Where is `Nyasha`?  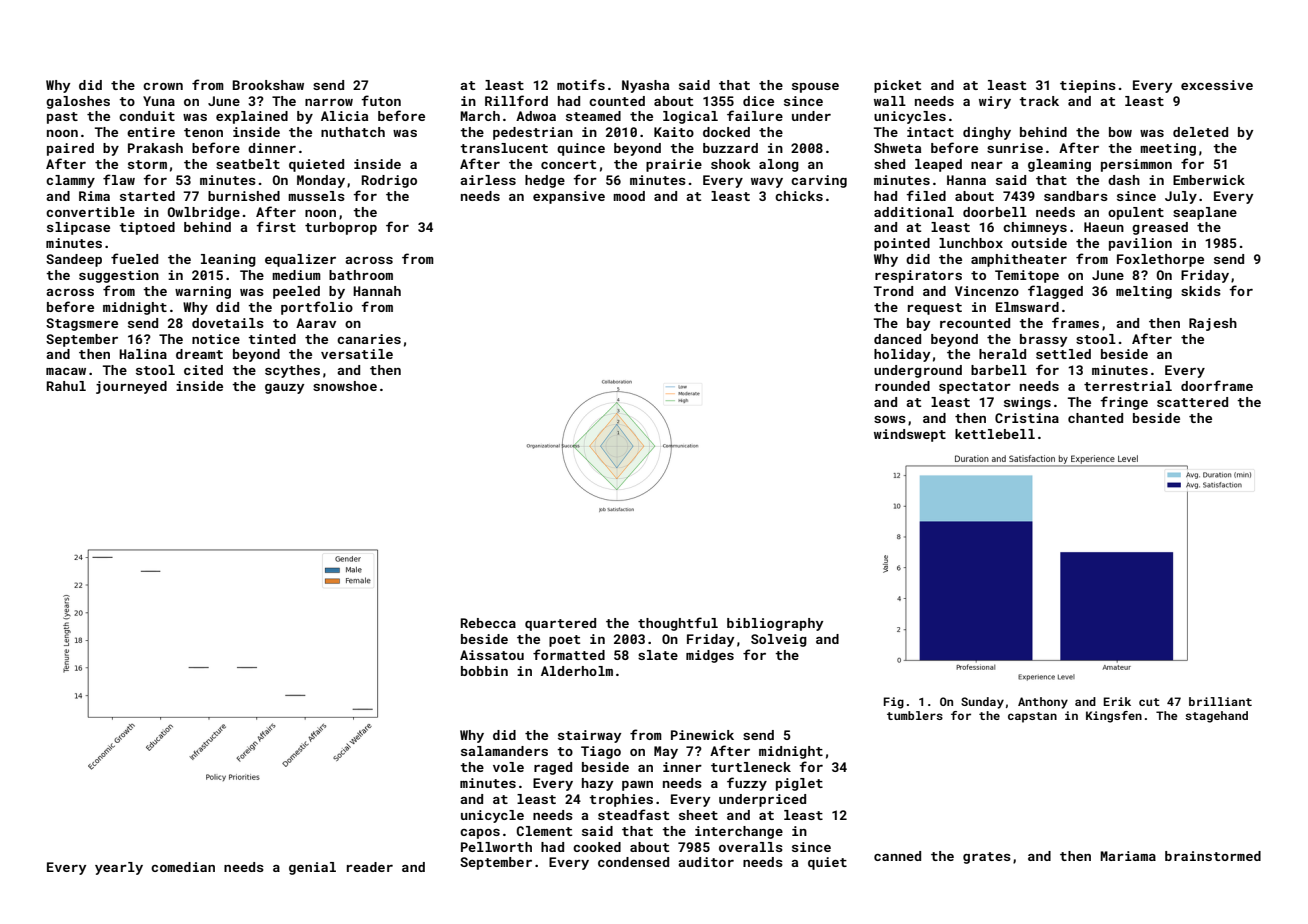
Nyasha is located at coordinates (645, 86).
